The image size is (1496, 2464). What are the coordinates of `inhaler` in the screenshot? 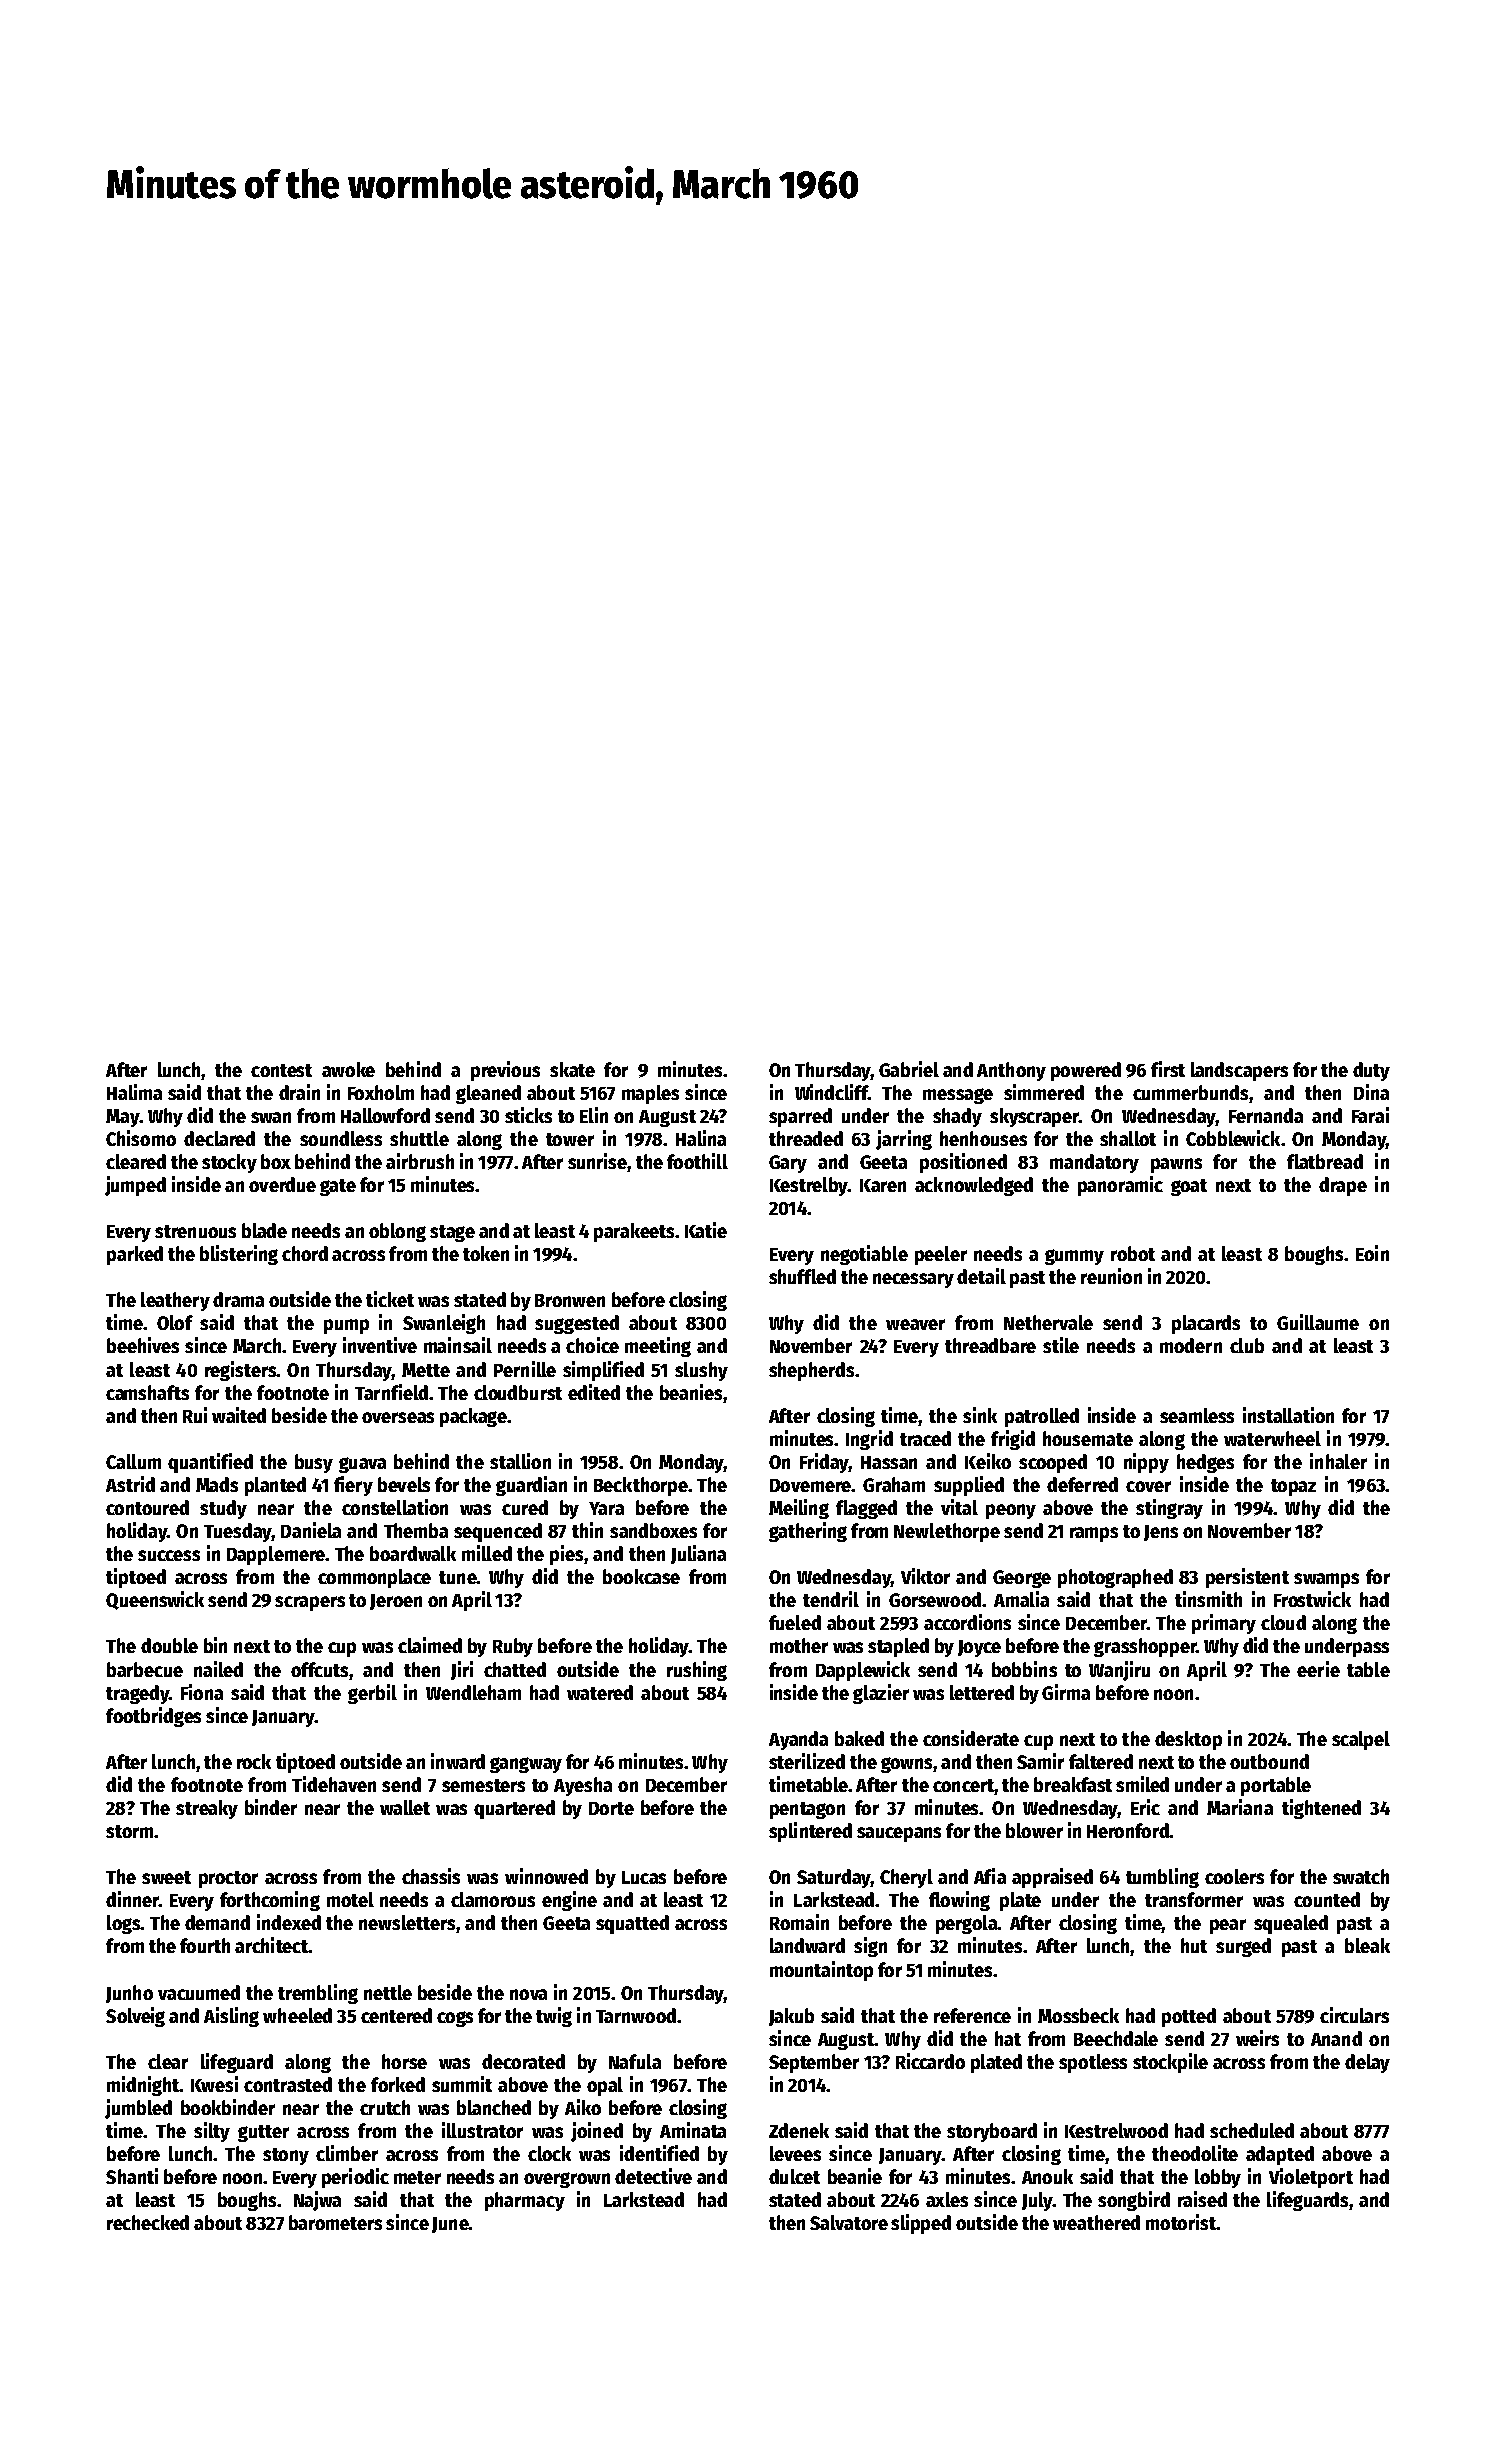 It's located at (1338, 1461).
